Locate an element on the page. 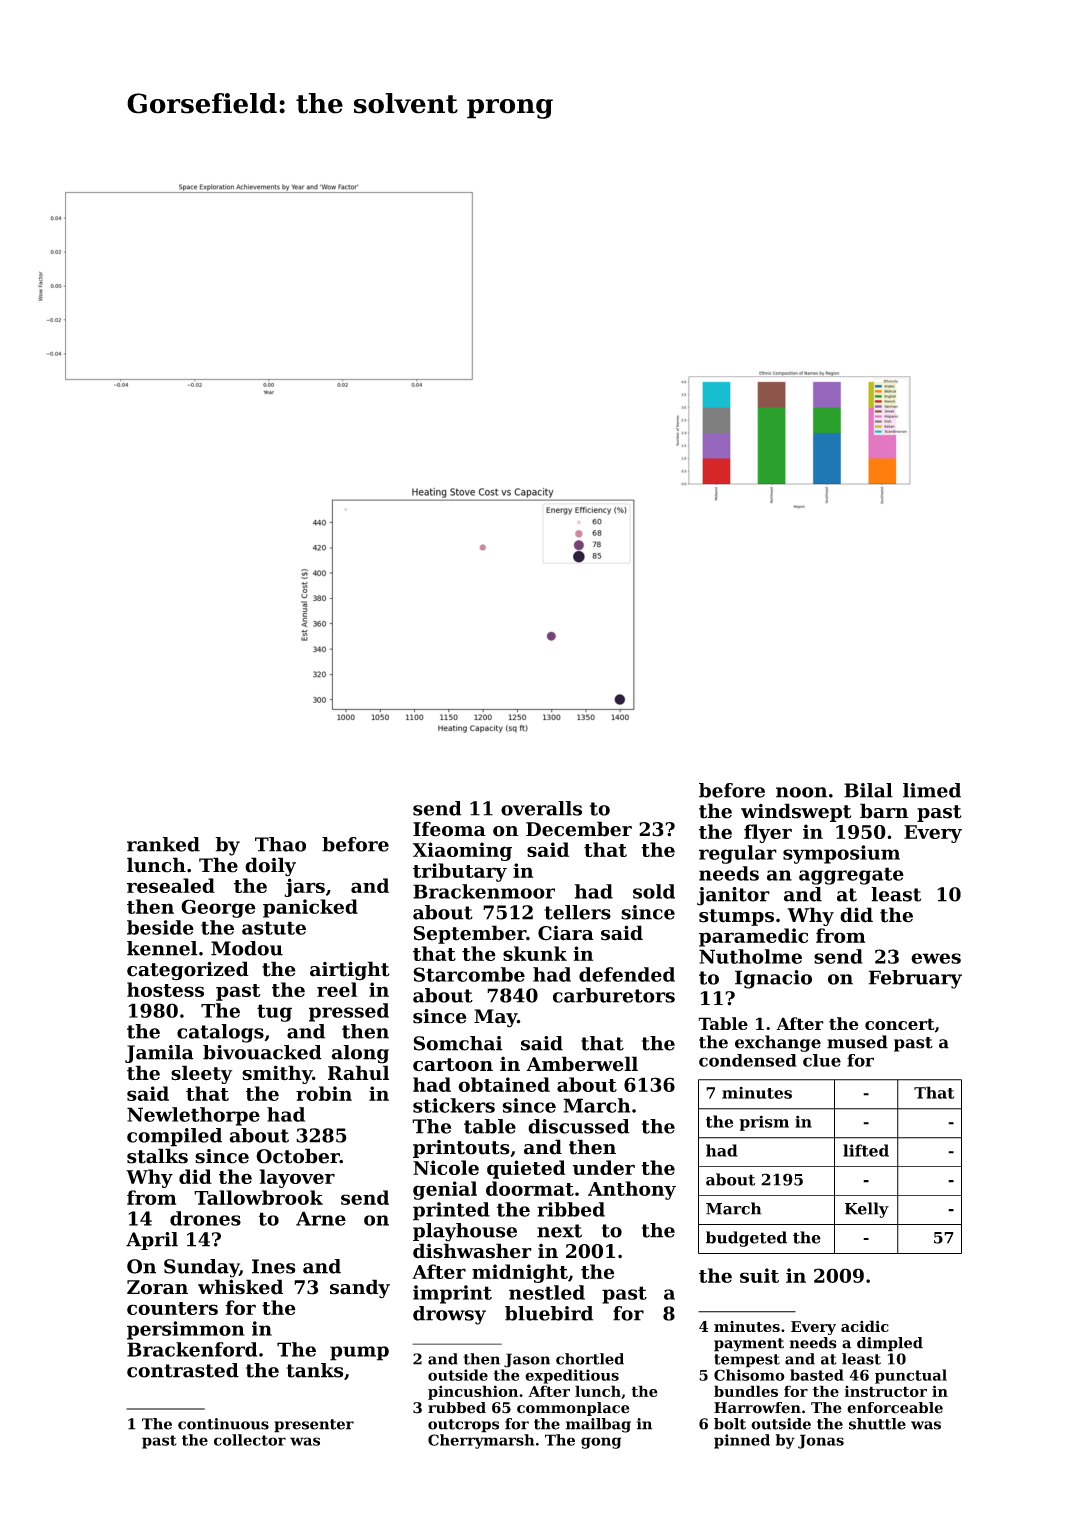  stalks is located at coordinates (157, 1156).
